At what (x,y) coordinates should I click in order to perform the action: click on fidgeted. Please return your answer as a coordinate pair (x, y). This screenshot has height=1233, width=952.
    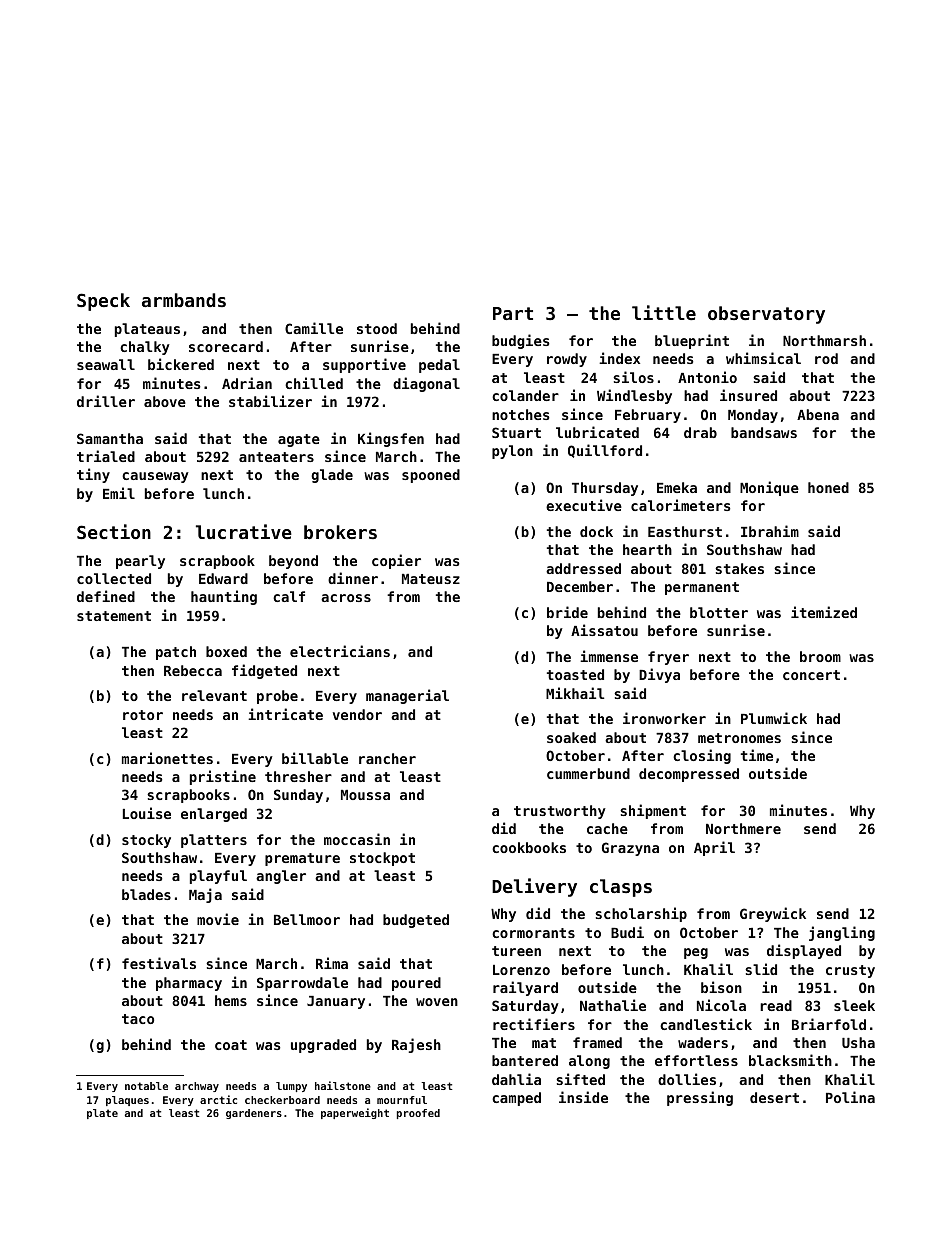
    Looking at the image, I should click on (264, 671).
